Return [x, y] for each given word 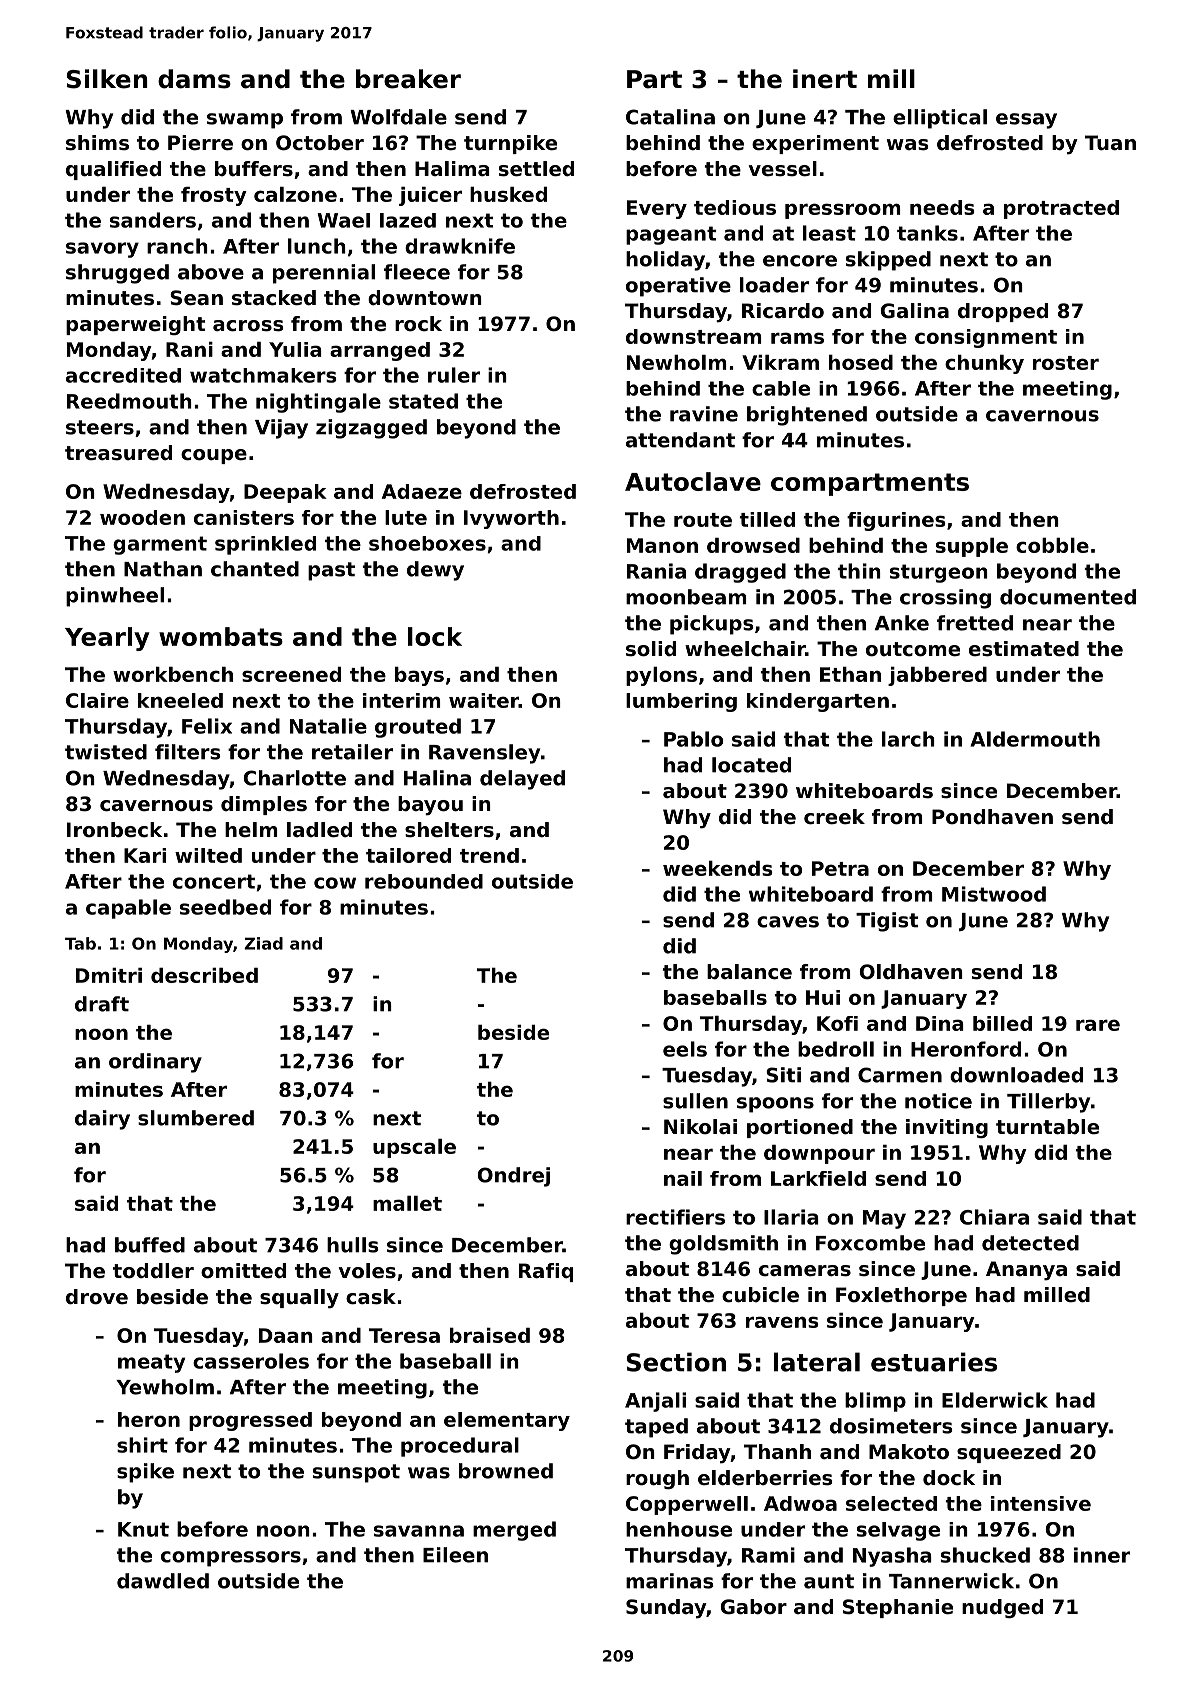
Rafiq [546, 1272]
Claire [97, 700]
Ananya [1026, 1271]
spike [145, 1473]
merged [514, 1531]
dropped [1003, 312]
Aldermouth [1035, 739]
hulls [353, 1245]
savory [102, 250]
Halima [452, 168]
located [751, 765]
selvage [898, 1531]
